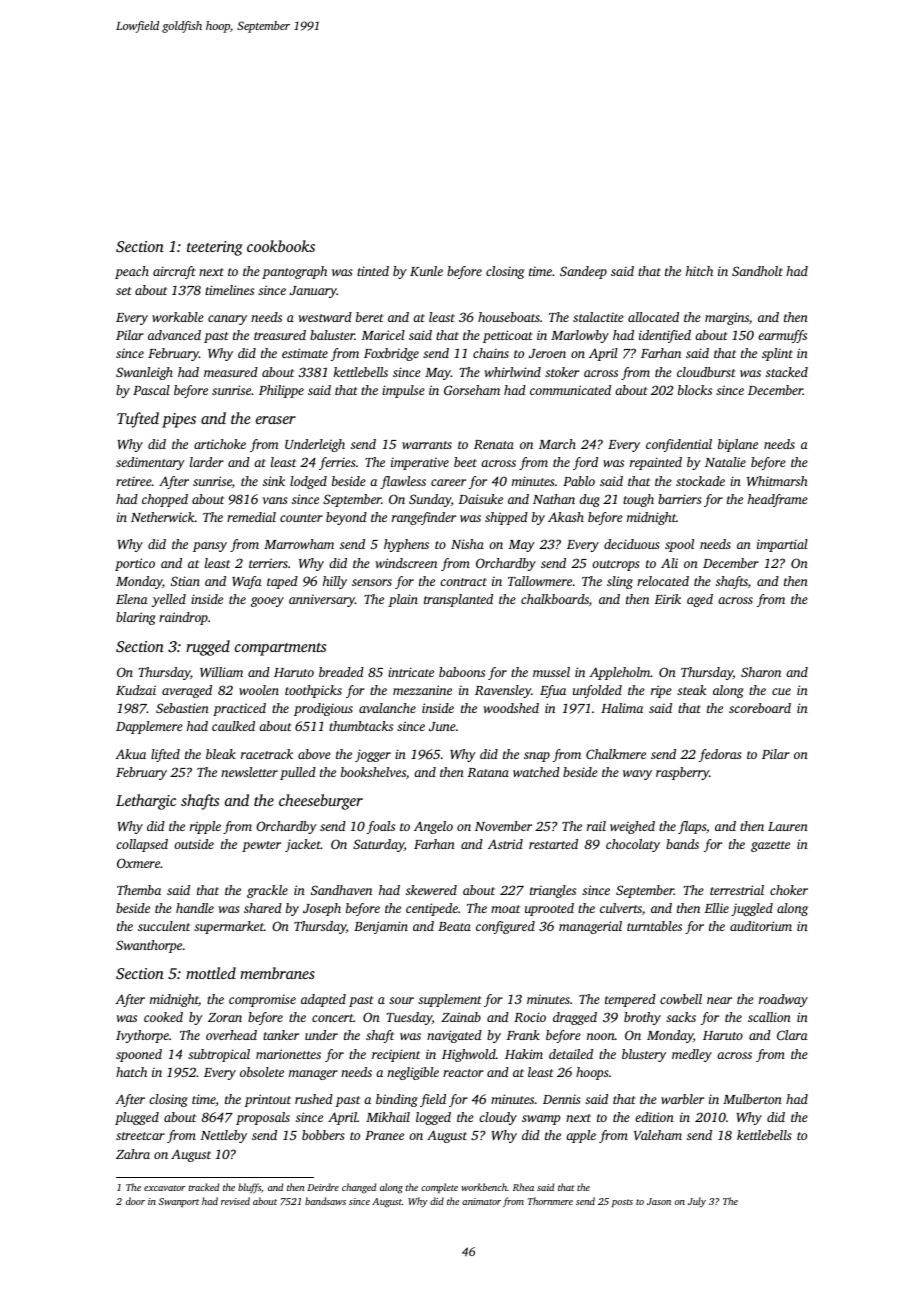  I want to click on portico, so click(135, 564).
